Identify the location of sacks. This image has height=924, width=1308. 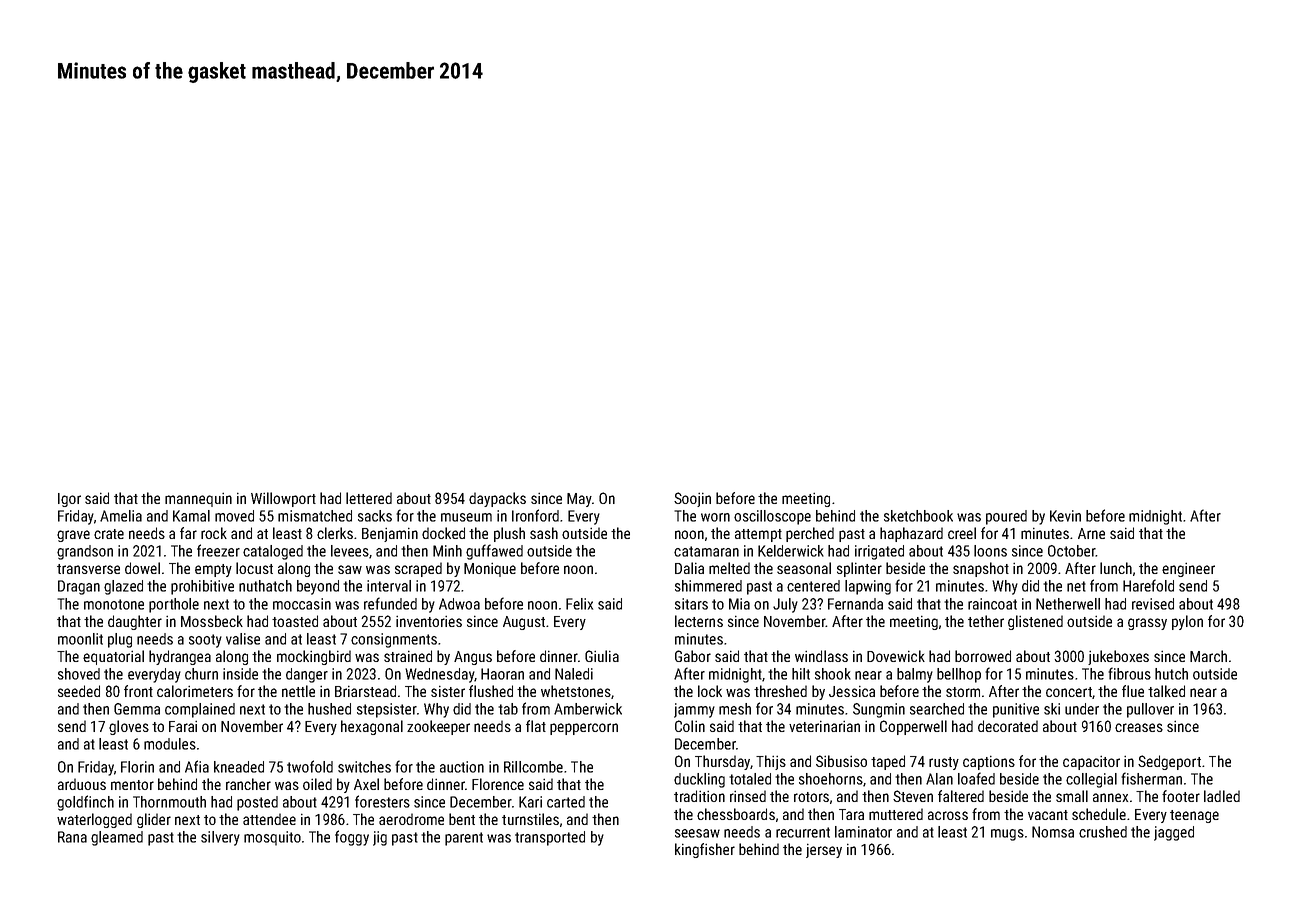
(375, 516).
